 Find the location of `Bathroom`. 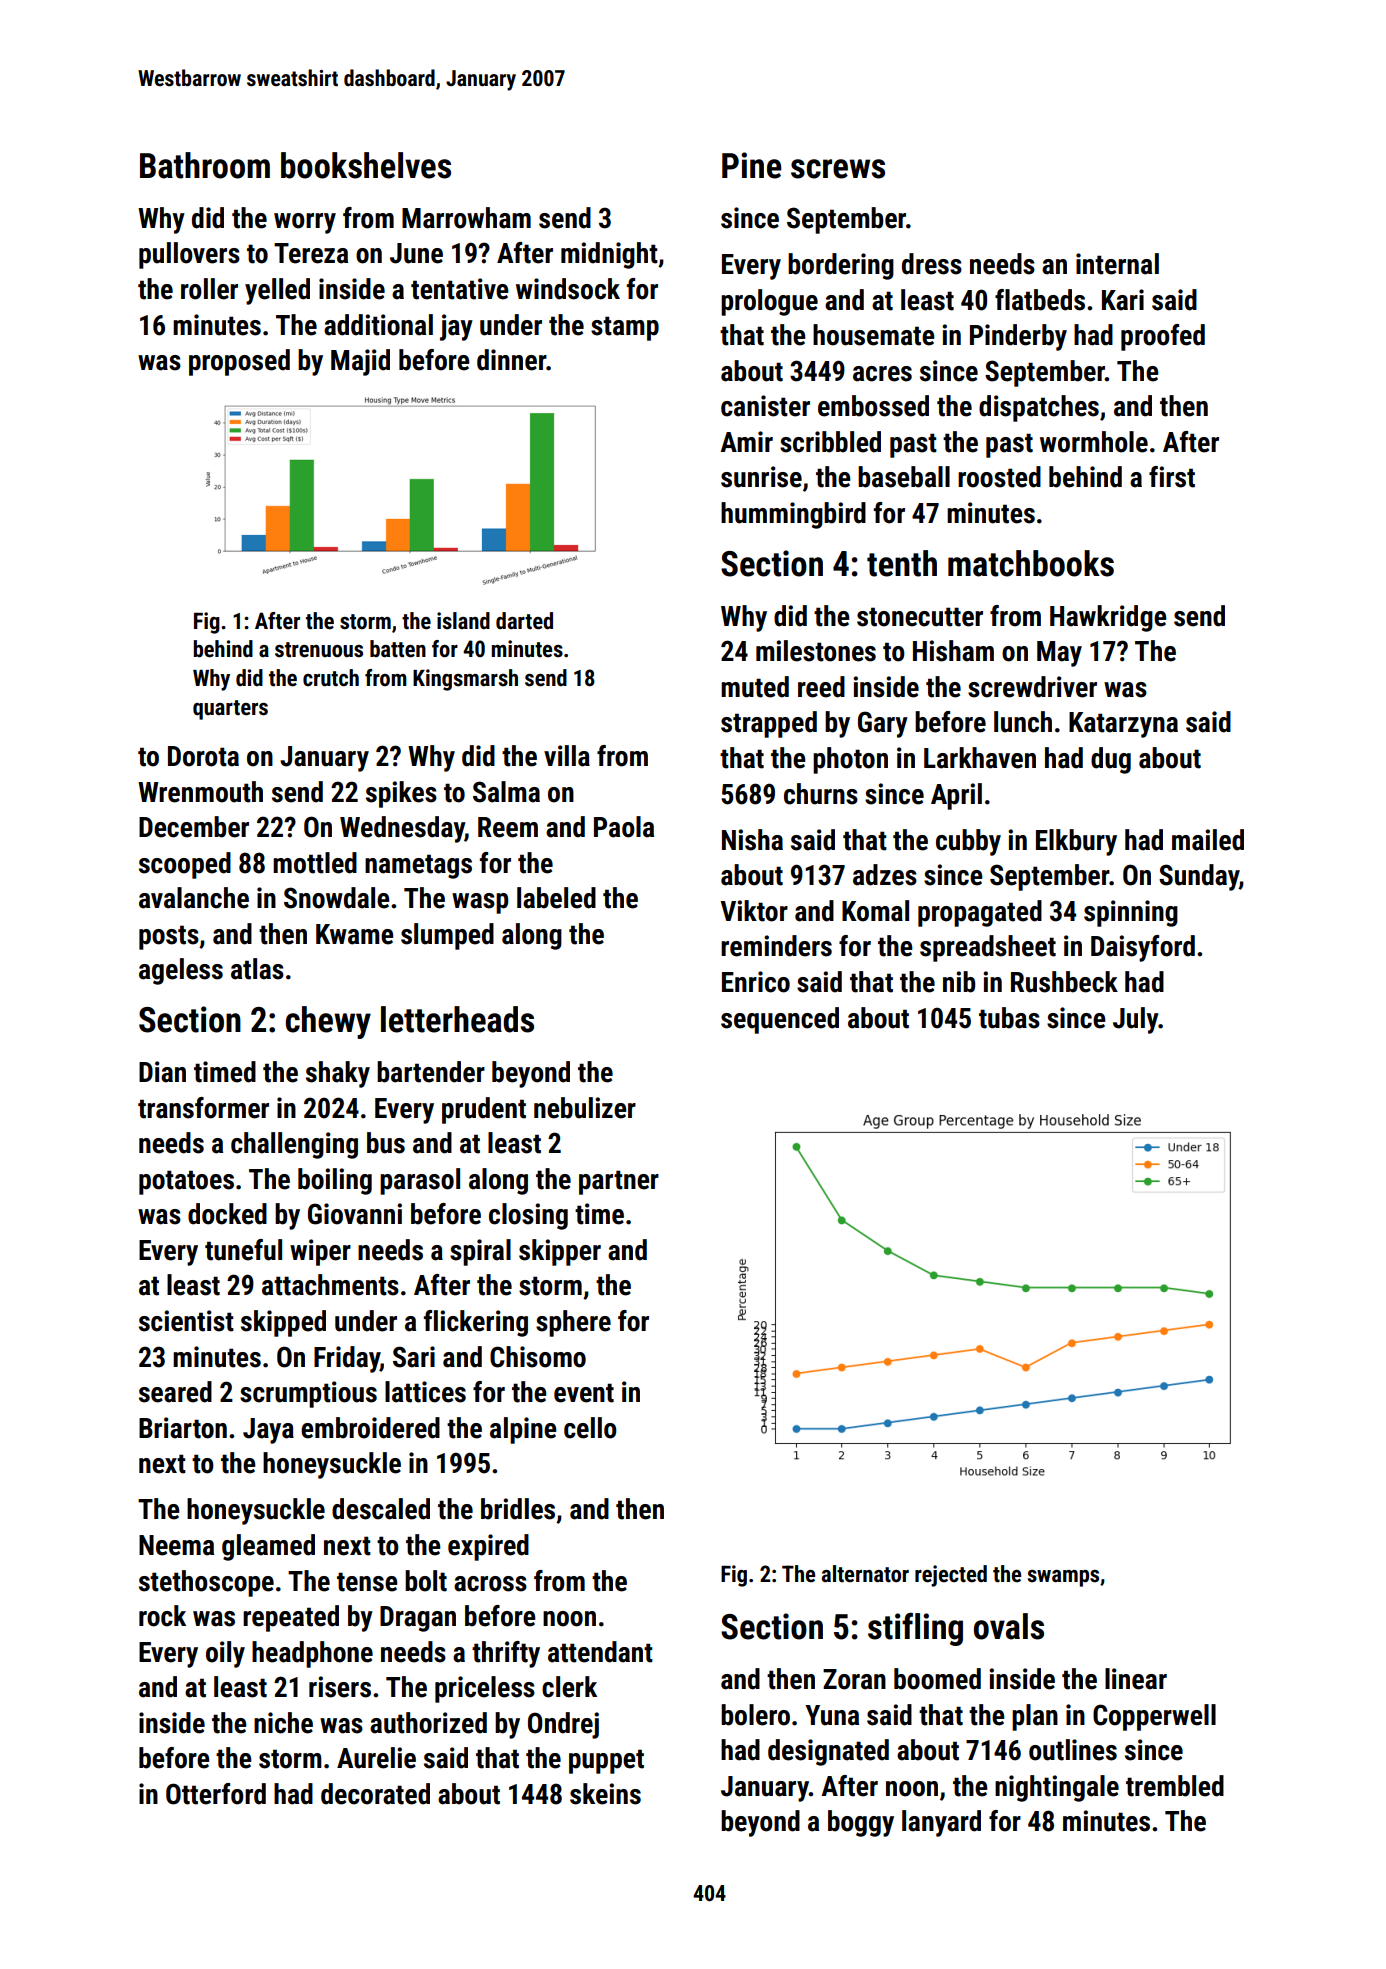

Bathroom is located at coordinates (205, 165).
